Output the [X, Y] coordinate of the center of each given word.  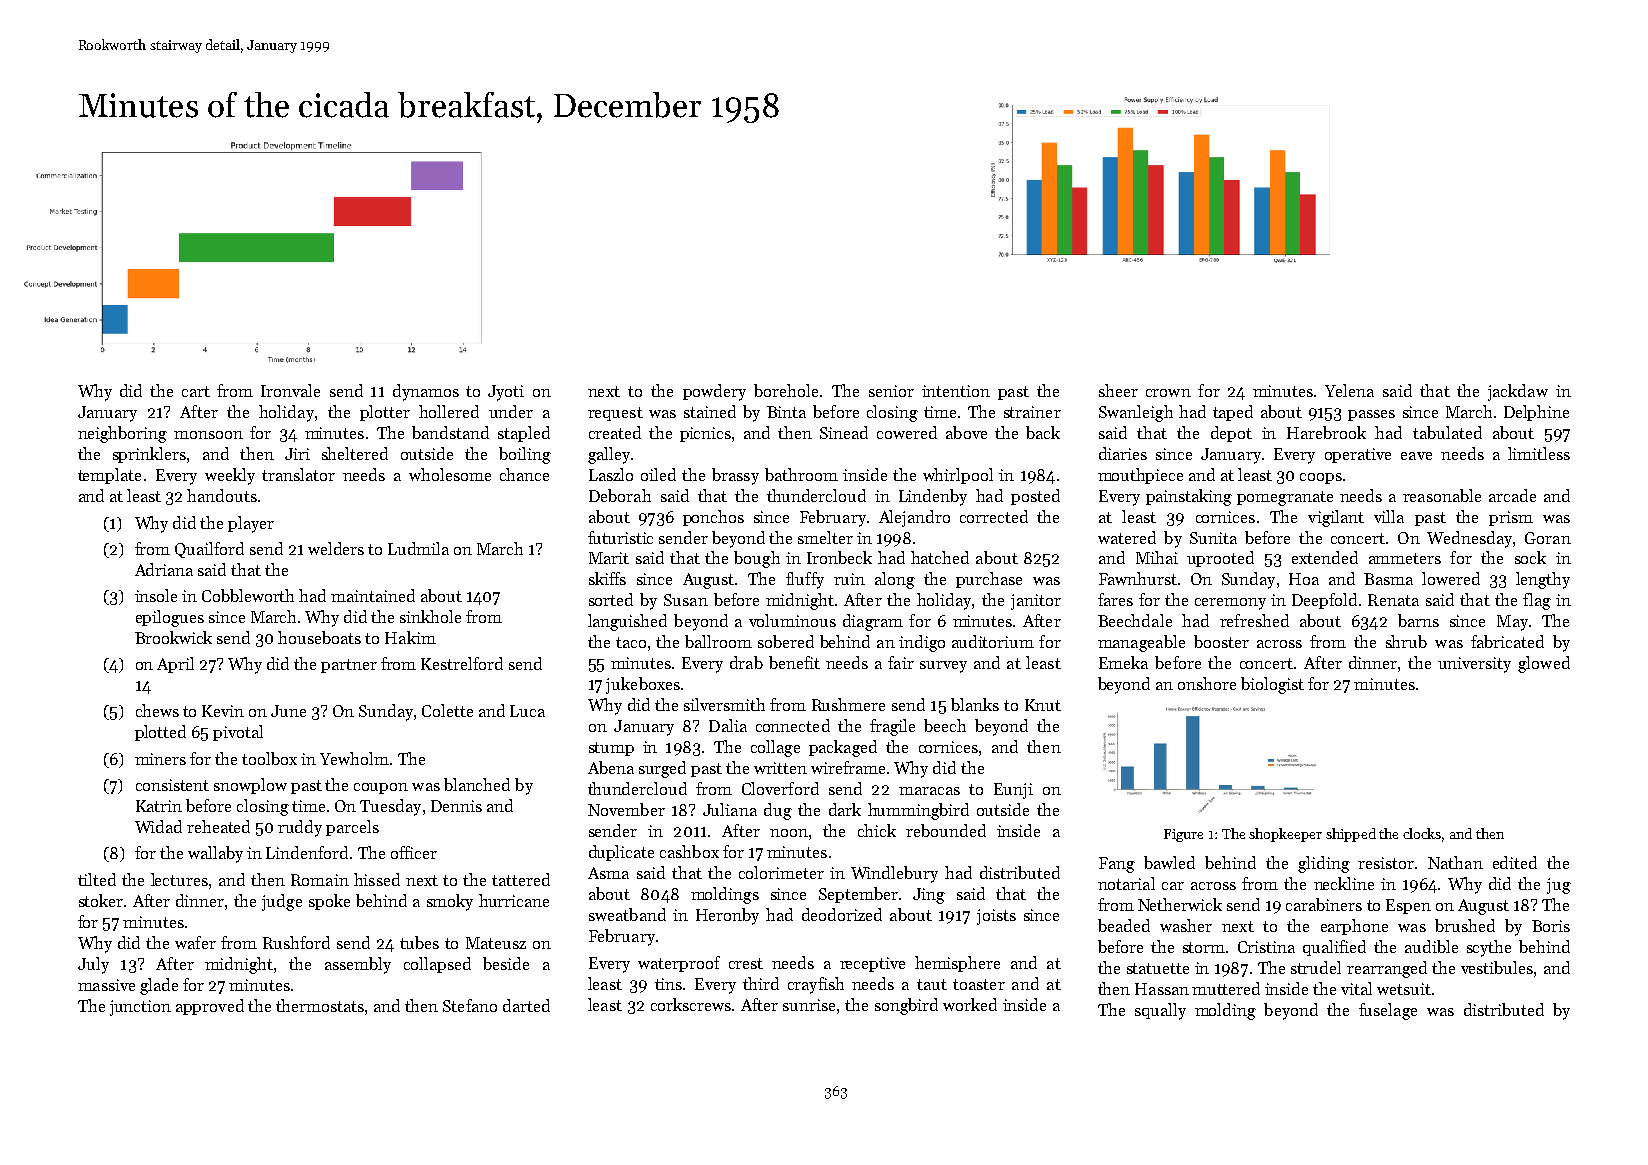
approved [210, 1007]
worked [970, 1004]
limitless [1539, 453]
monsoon [208, 435]
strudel [1316, 967]
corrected [994, 516]
